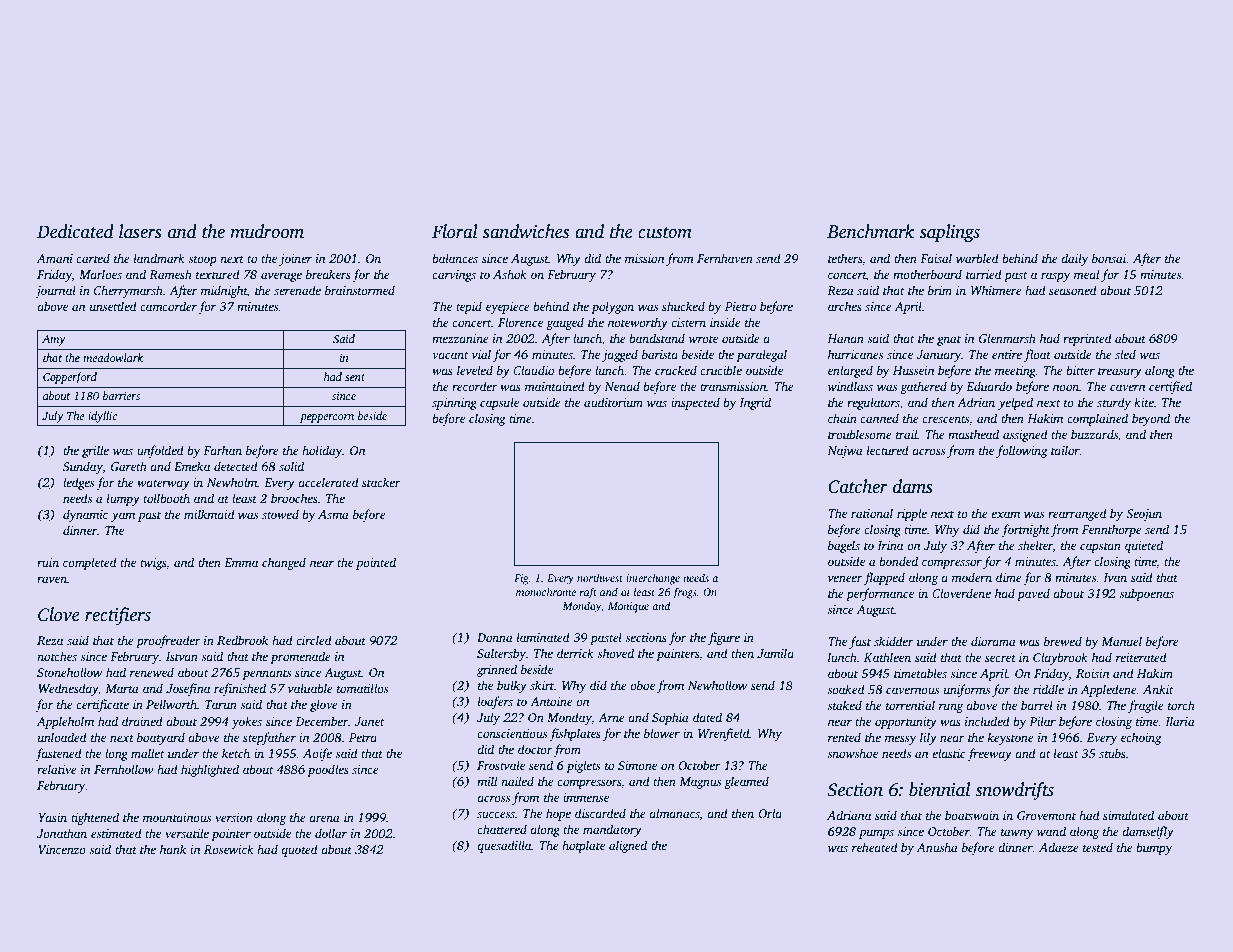 The height and width of the document is (952, 1233). I want to click on grille, so click(95, 451).
